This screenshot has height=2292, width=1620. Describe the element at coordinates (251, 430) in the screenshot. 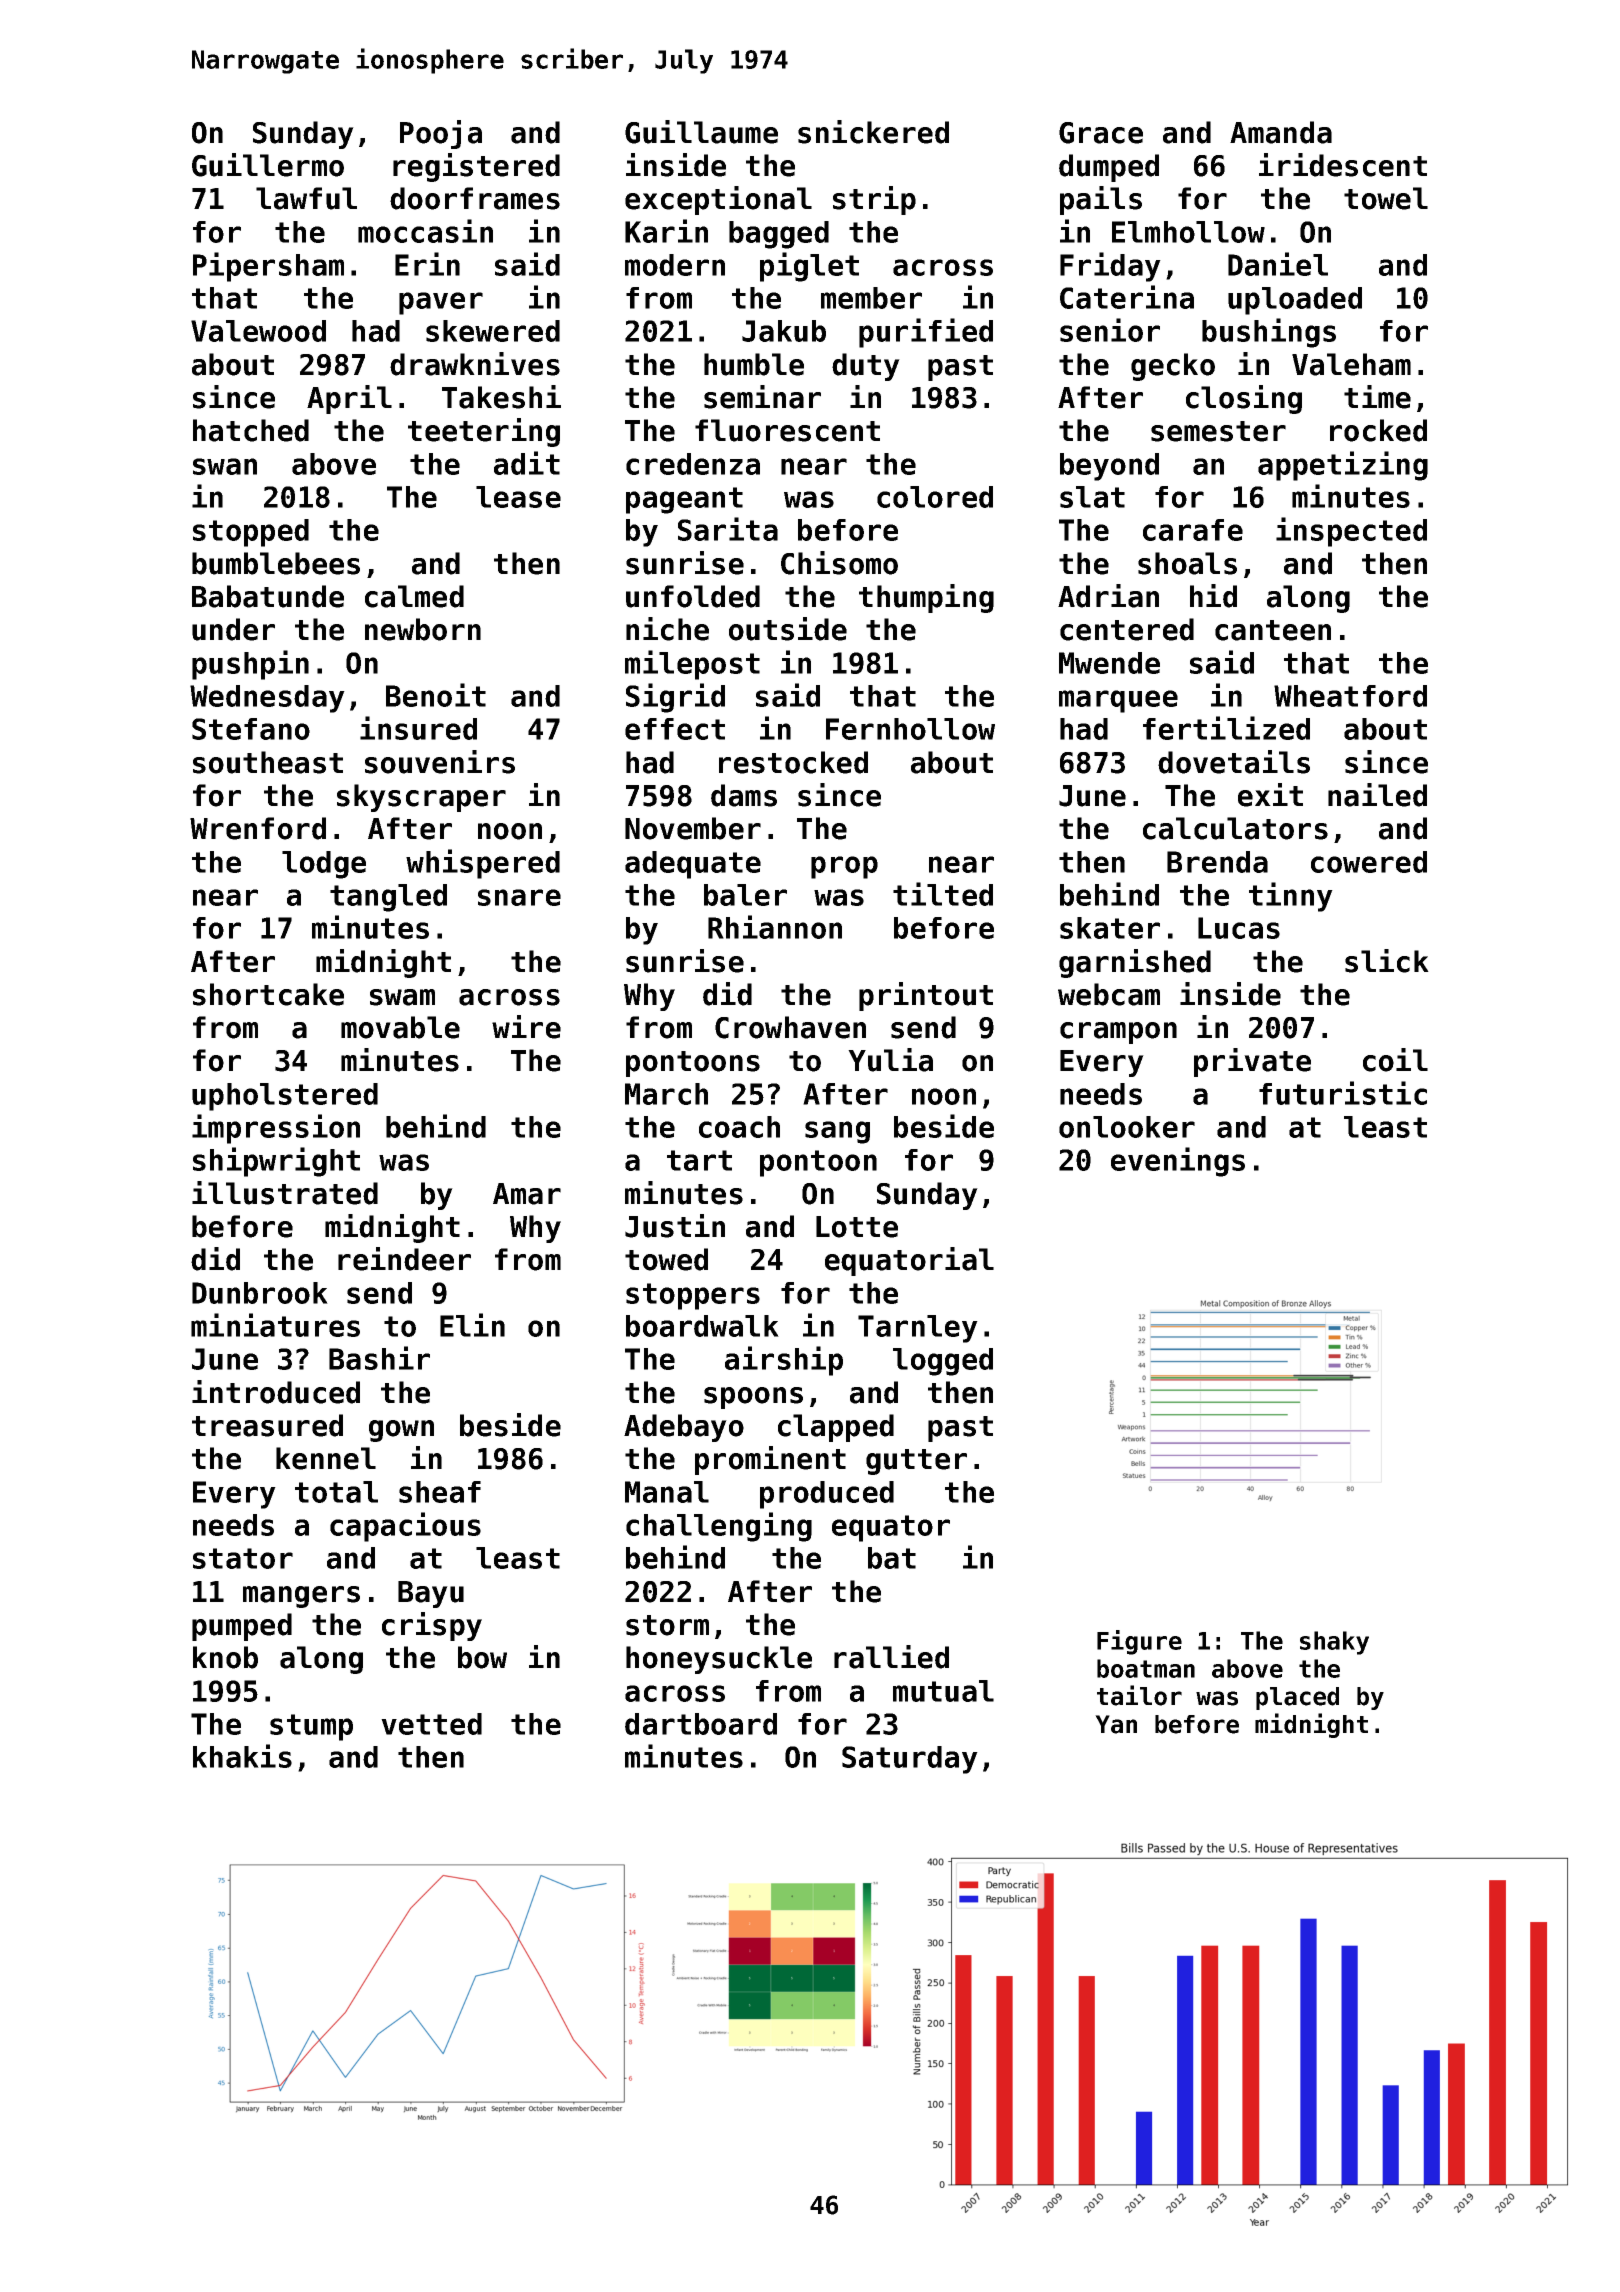

I see `hatched` at that location.
